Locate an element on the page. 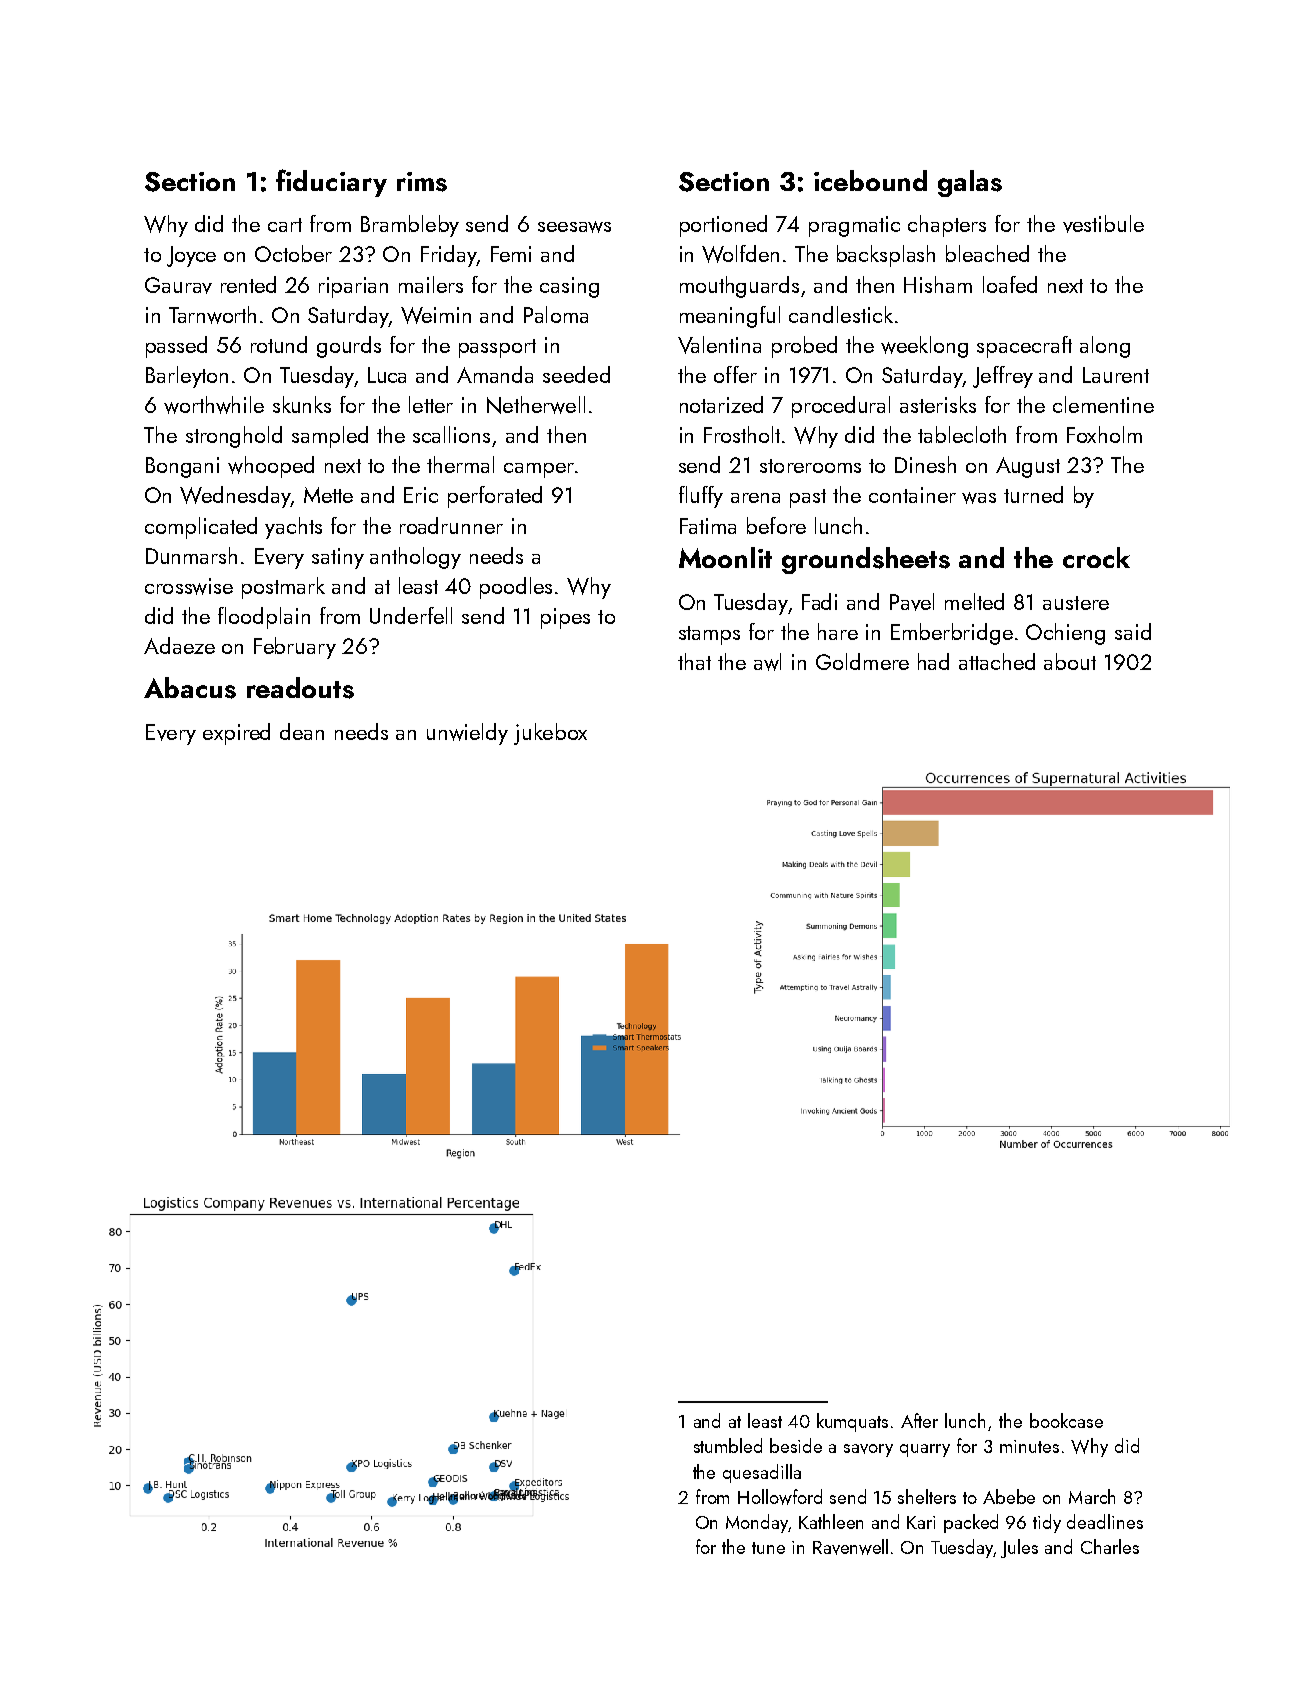  seesaws is located at coordinates (574, 227).
